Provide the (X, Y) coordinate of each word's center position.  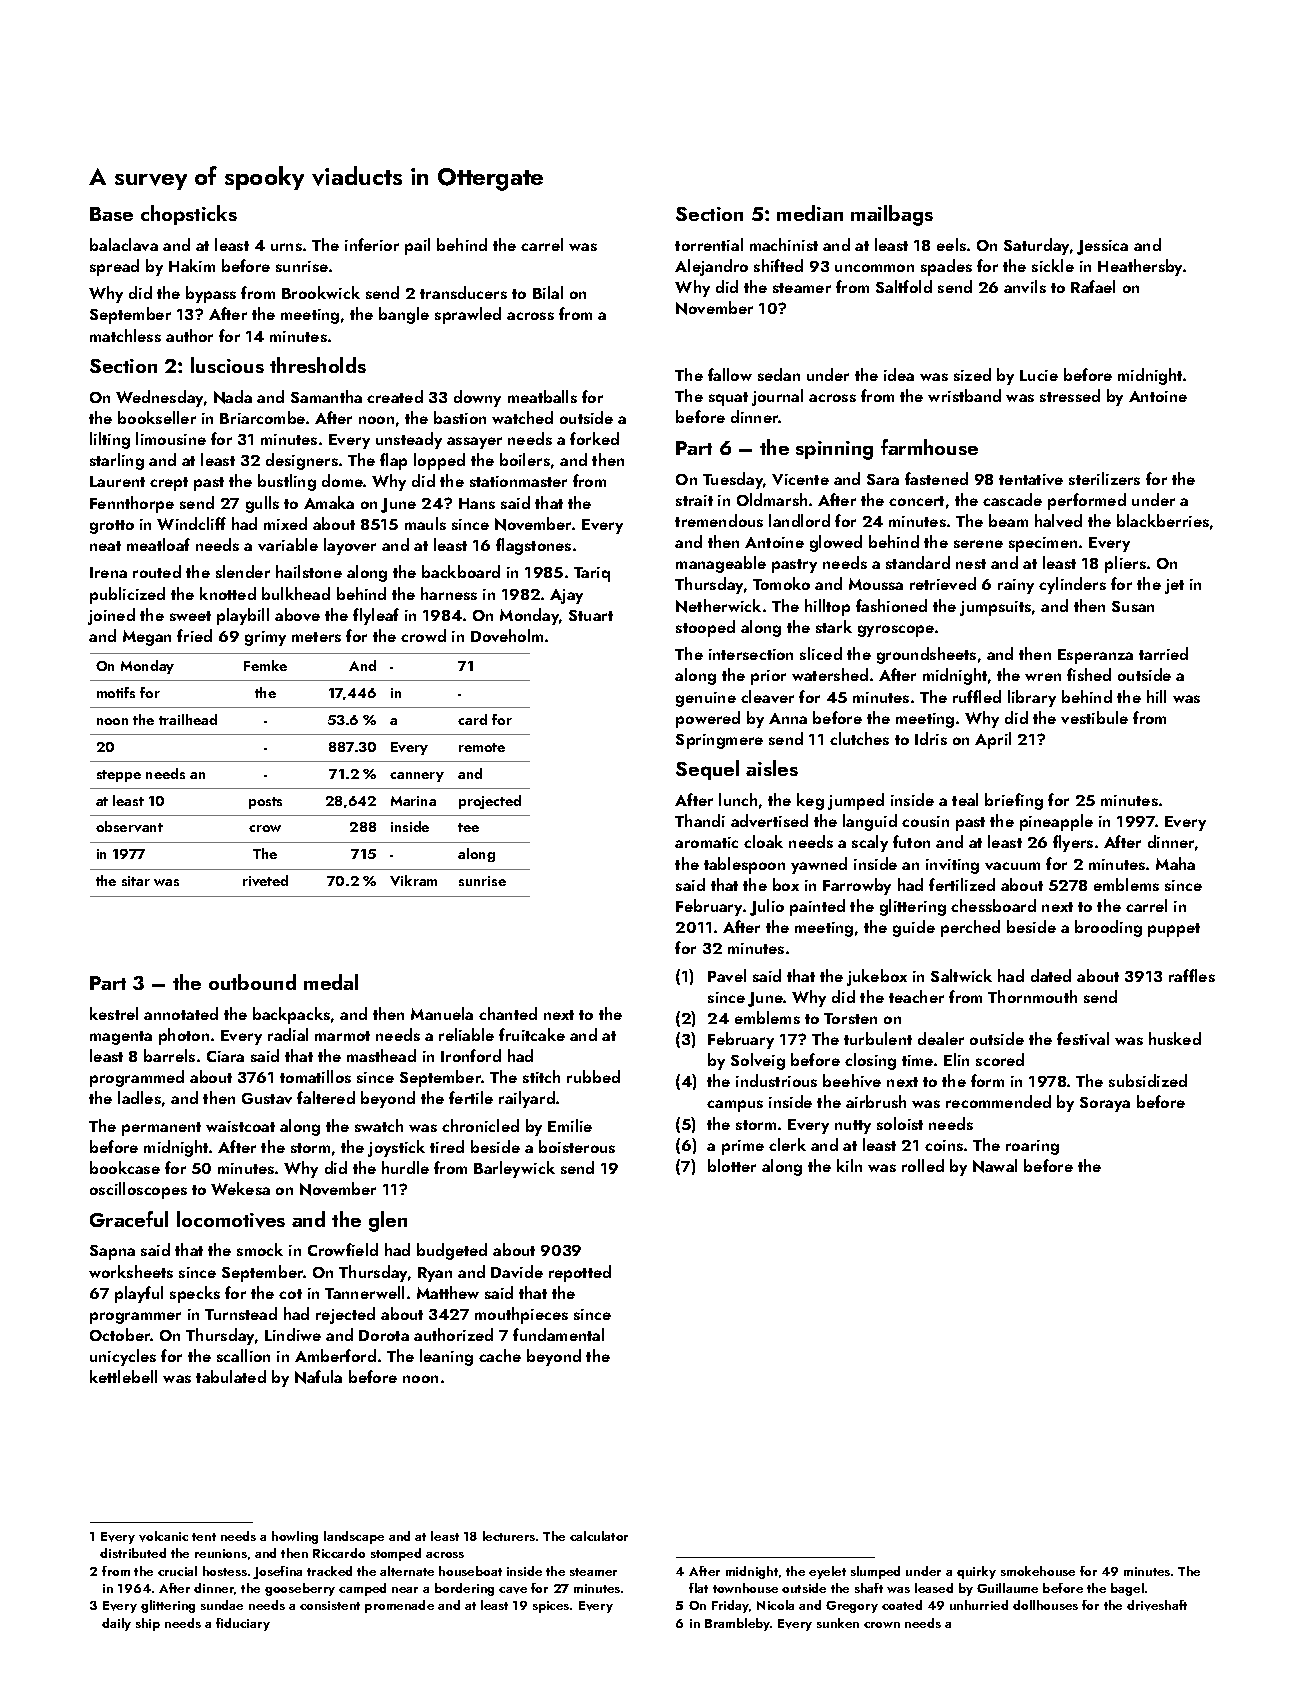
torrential (709, 244)
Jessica (1102, 247)
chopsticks (189, 215)
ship (148, 1624)
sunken (838, 1623)
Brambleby (738, 1624)
